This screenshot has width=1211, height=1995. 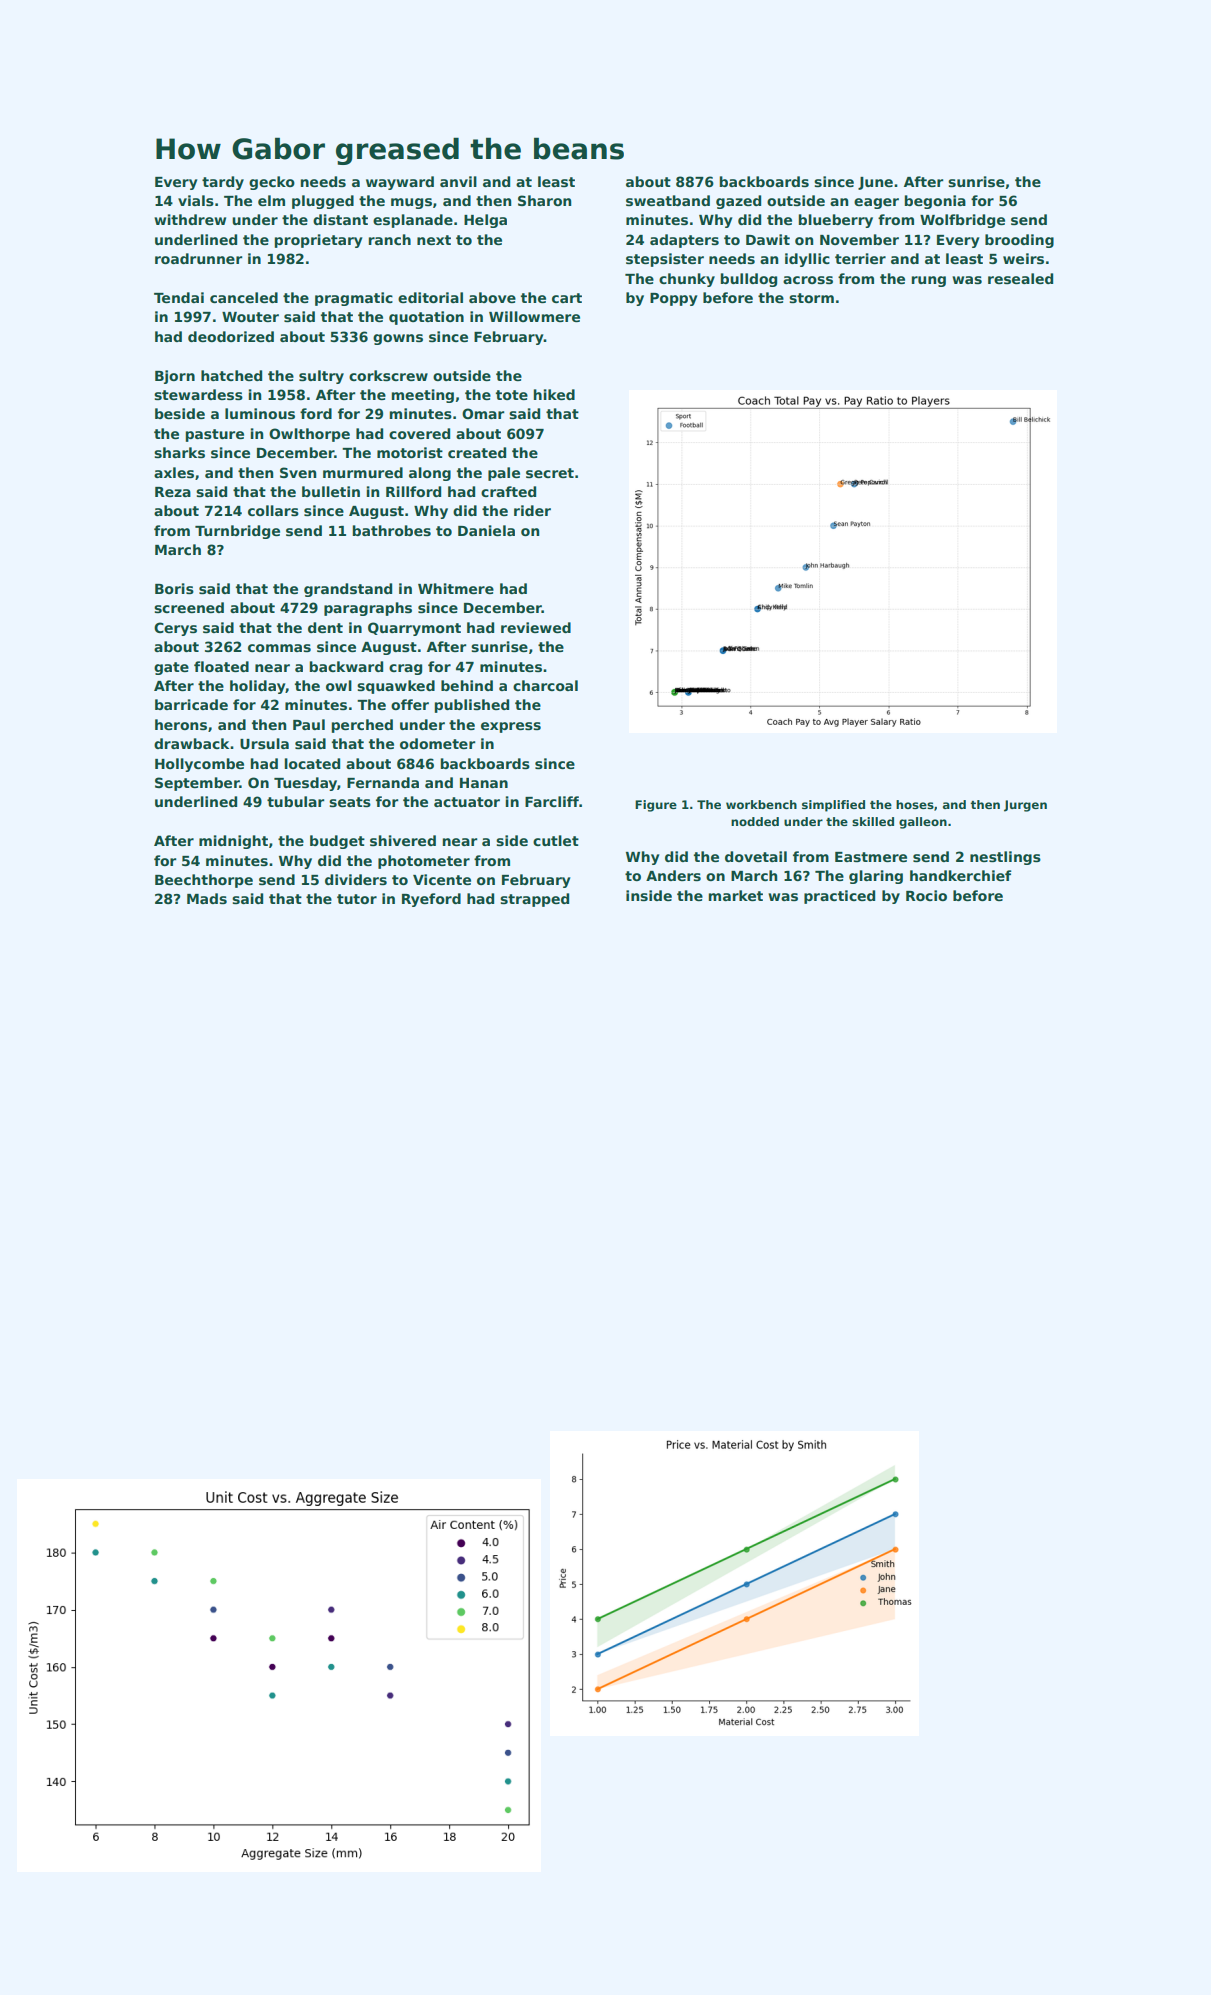 What do you see at coordinates (674, 299) in the screenshot?
I see `Poppy` at bounding box center [674, 299].
